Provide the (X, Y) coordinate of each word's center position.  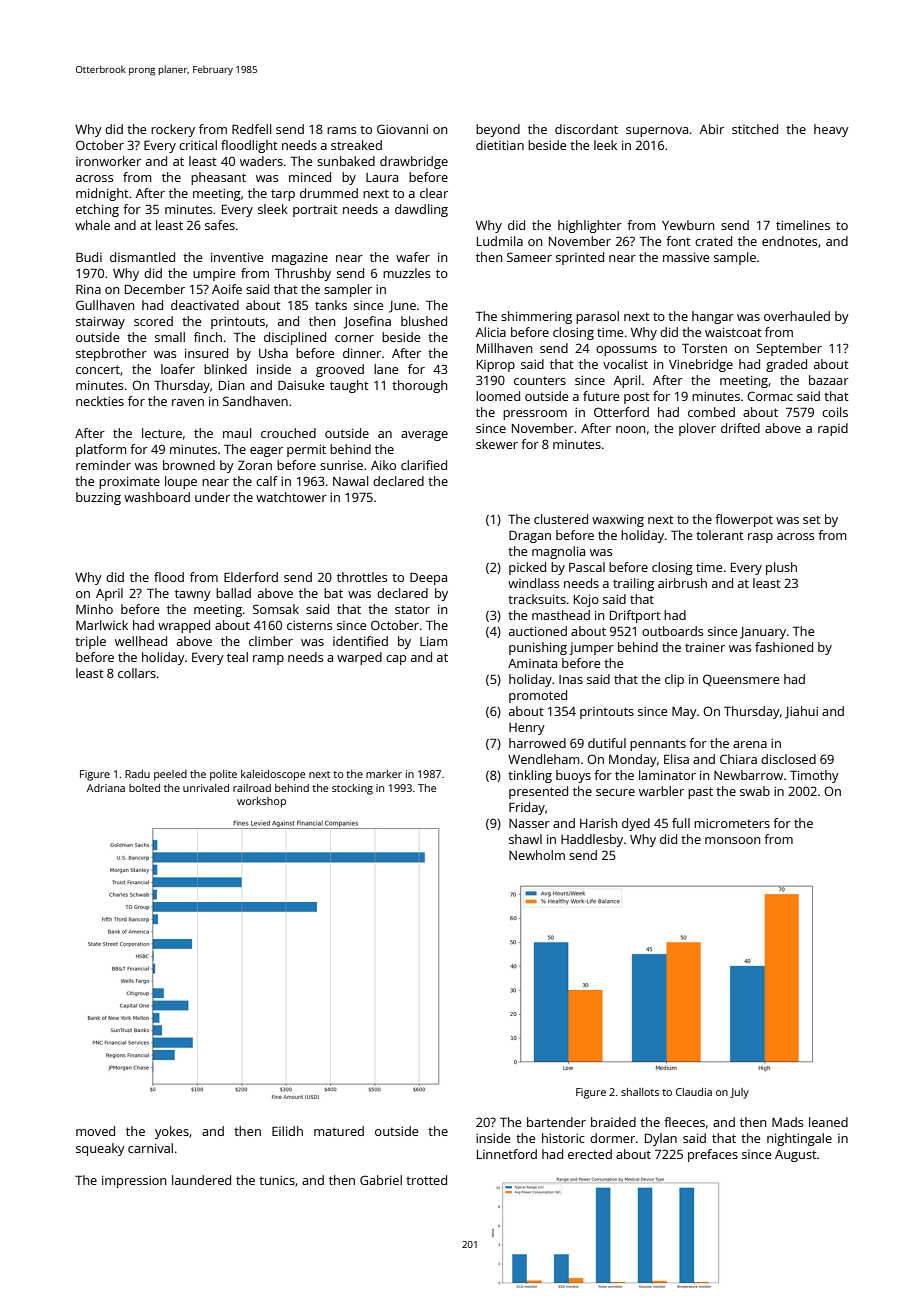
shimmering (536, 317)
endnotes (789, 241)
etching (97, 210)
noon (630, 429)
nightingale (799, 1139)
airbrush (682, 583)
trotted (426, 1180)
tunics (277, 1180)
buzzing (98, 498)
